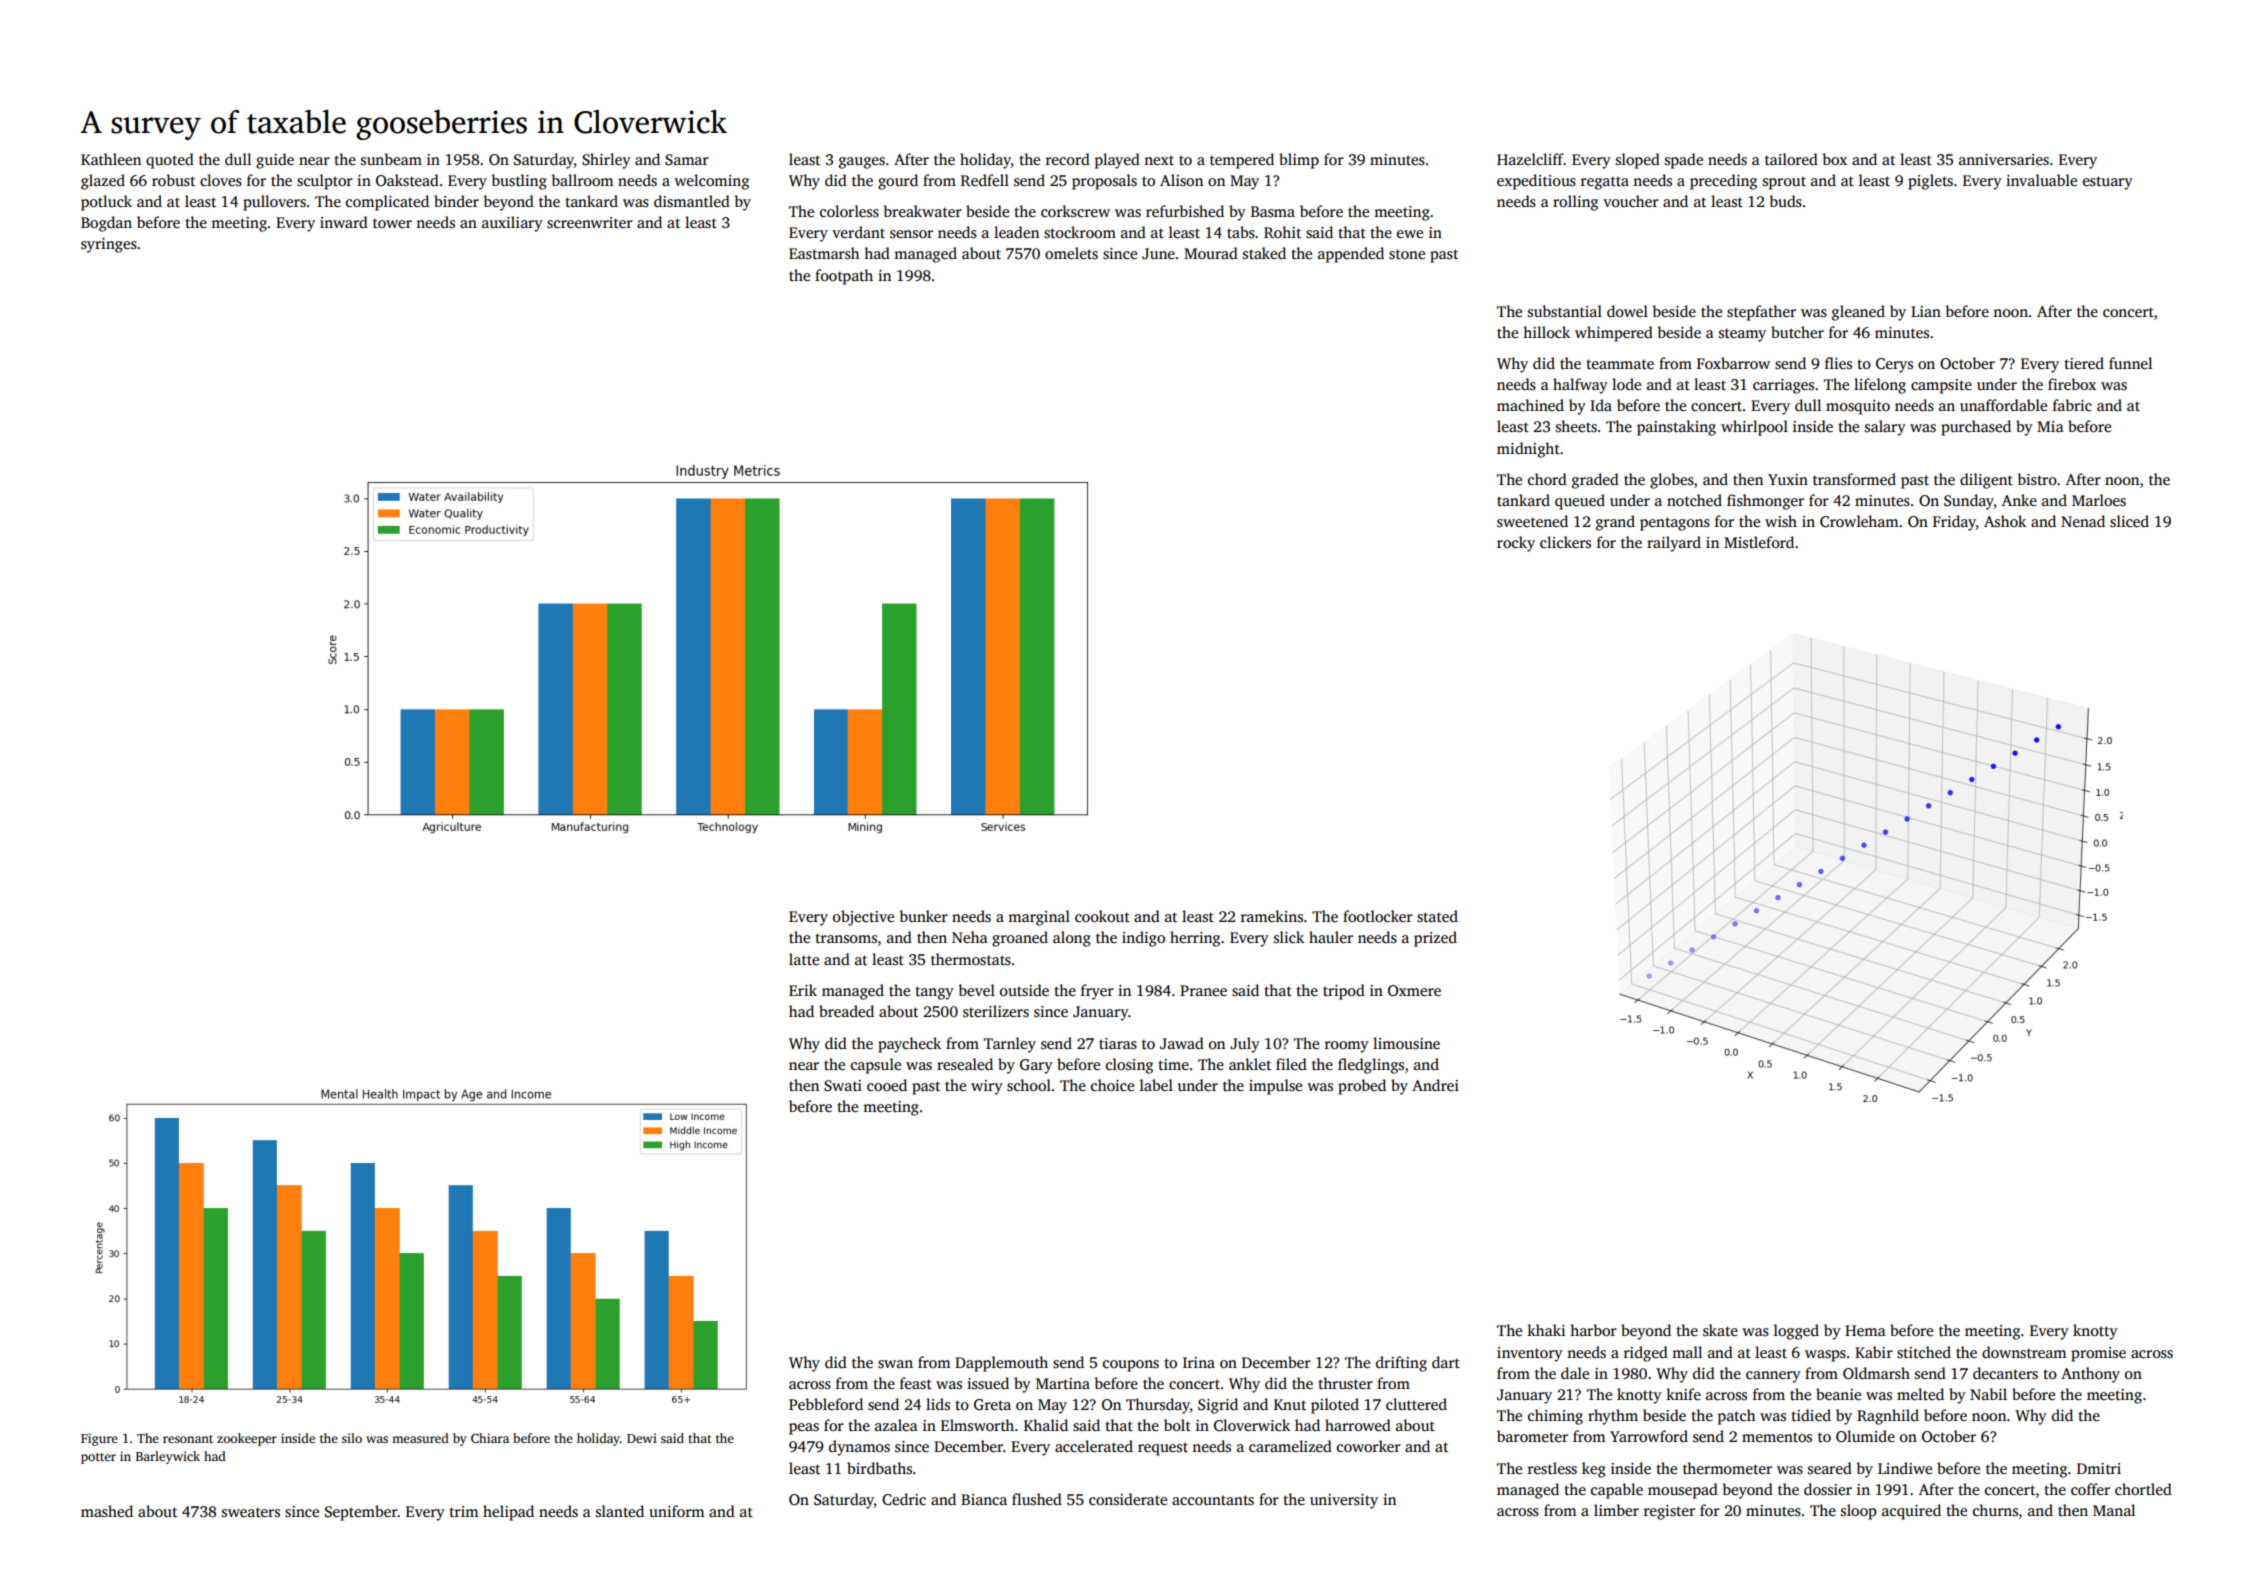 The image size is (2254, 1594). What do you see at coordinates (1797, 332) in the screenshot?
I see `butcher` at bounding box center [1797, 332].
